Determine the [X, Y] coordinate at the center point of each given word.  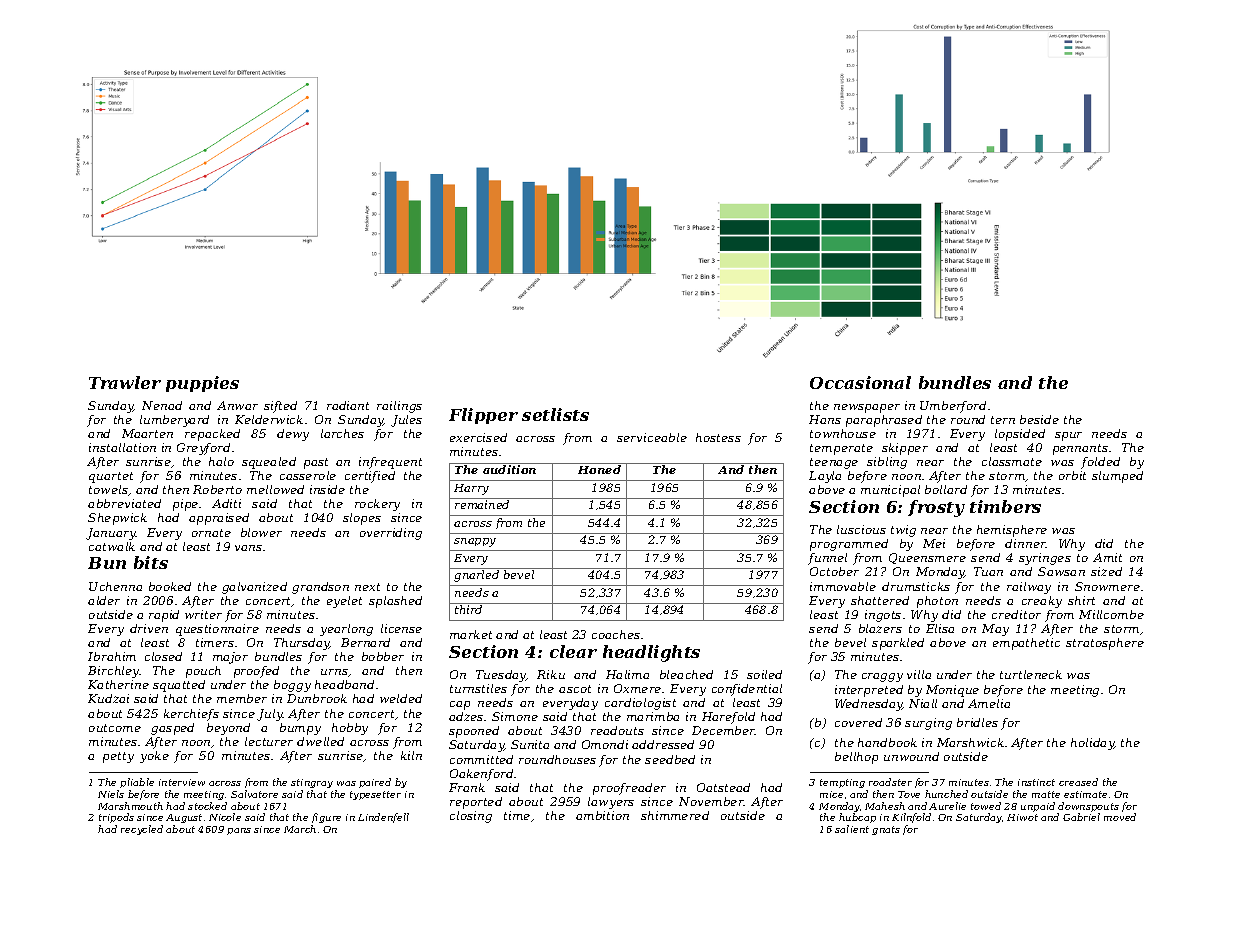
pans [239, 831]
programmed [849, 545]
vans [248, 548]
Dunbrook [317, 698]
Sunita [530, 744]
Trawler [125, 382]
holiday [1092, 744]
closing [471, 817]
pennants [1080, 449]
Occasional [860, 382]
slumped [1117, 477]
